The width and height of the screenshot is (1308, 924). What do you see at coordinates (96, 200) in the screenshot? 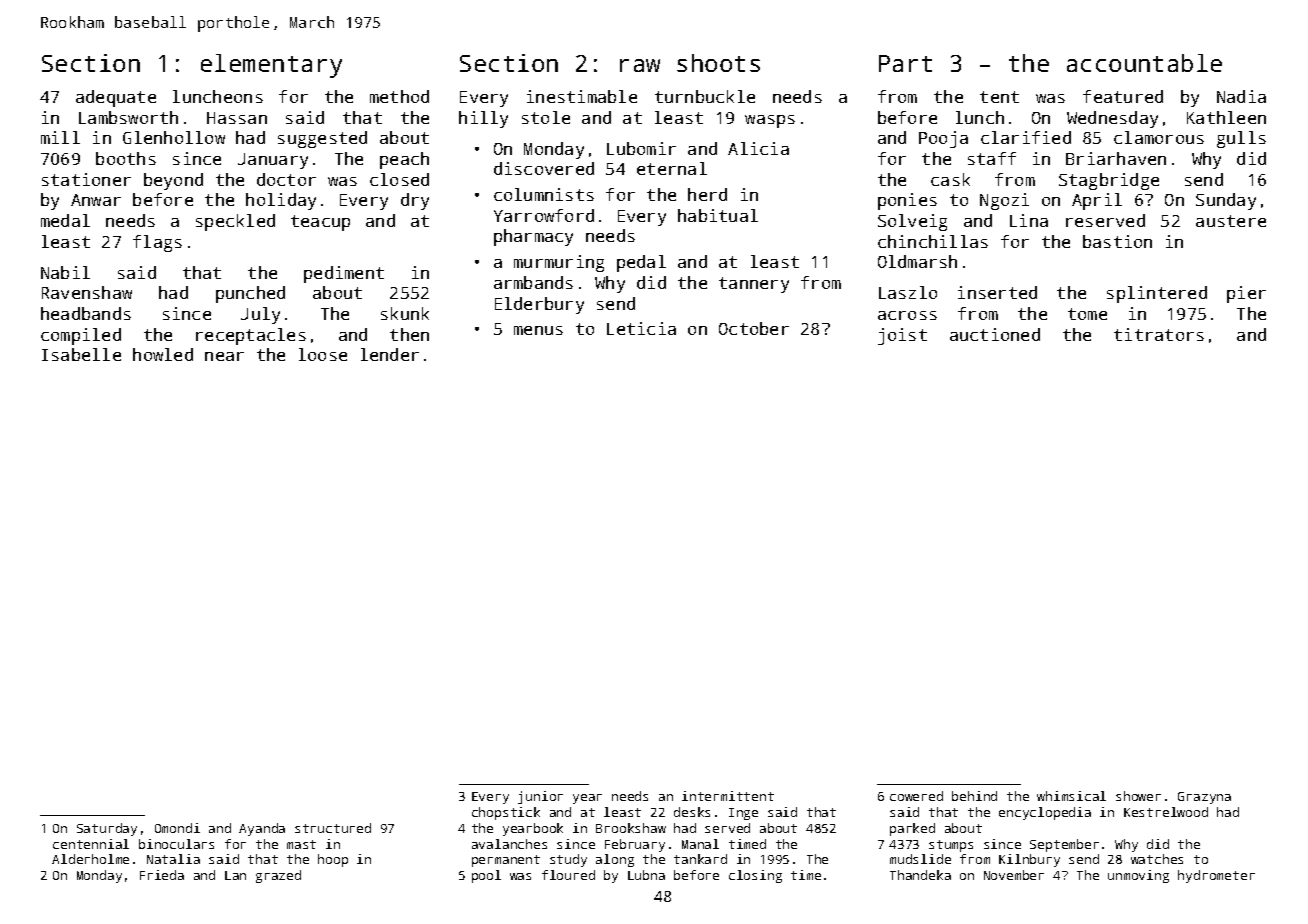
I see `Anwar` at bounding box center [96, 200].
